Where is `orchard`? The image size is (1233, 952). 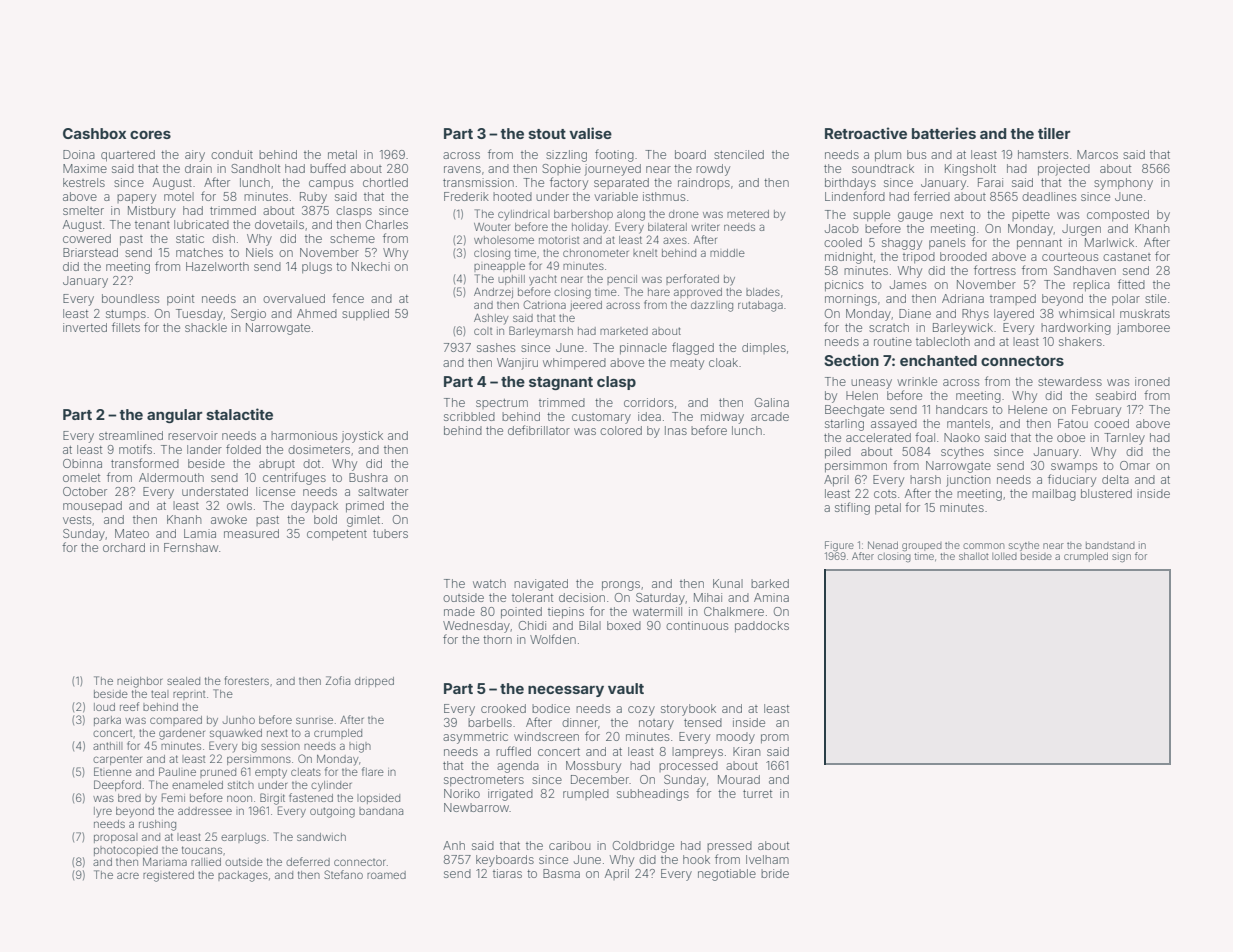 orchard is located at coordinates (124, 547).
